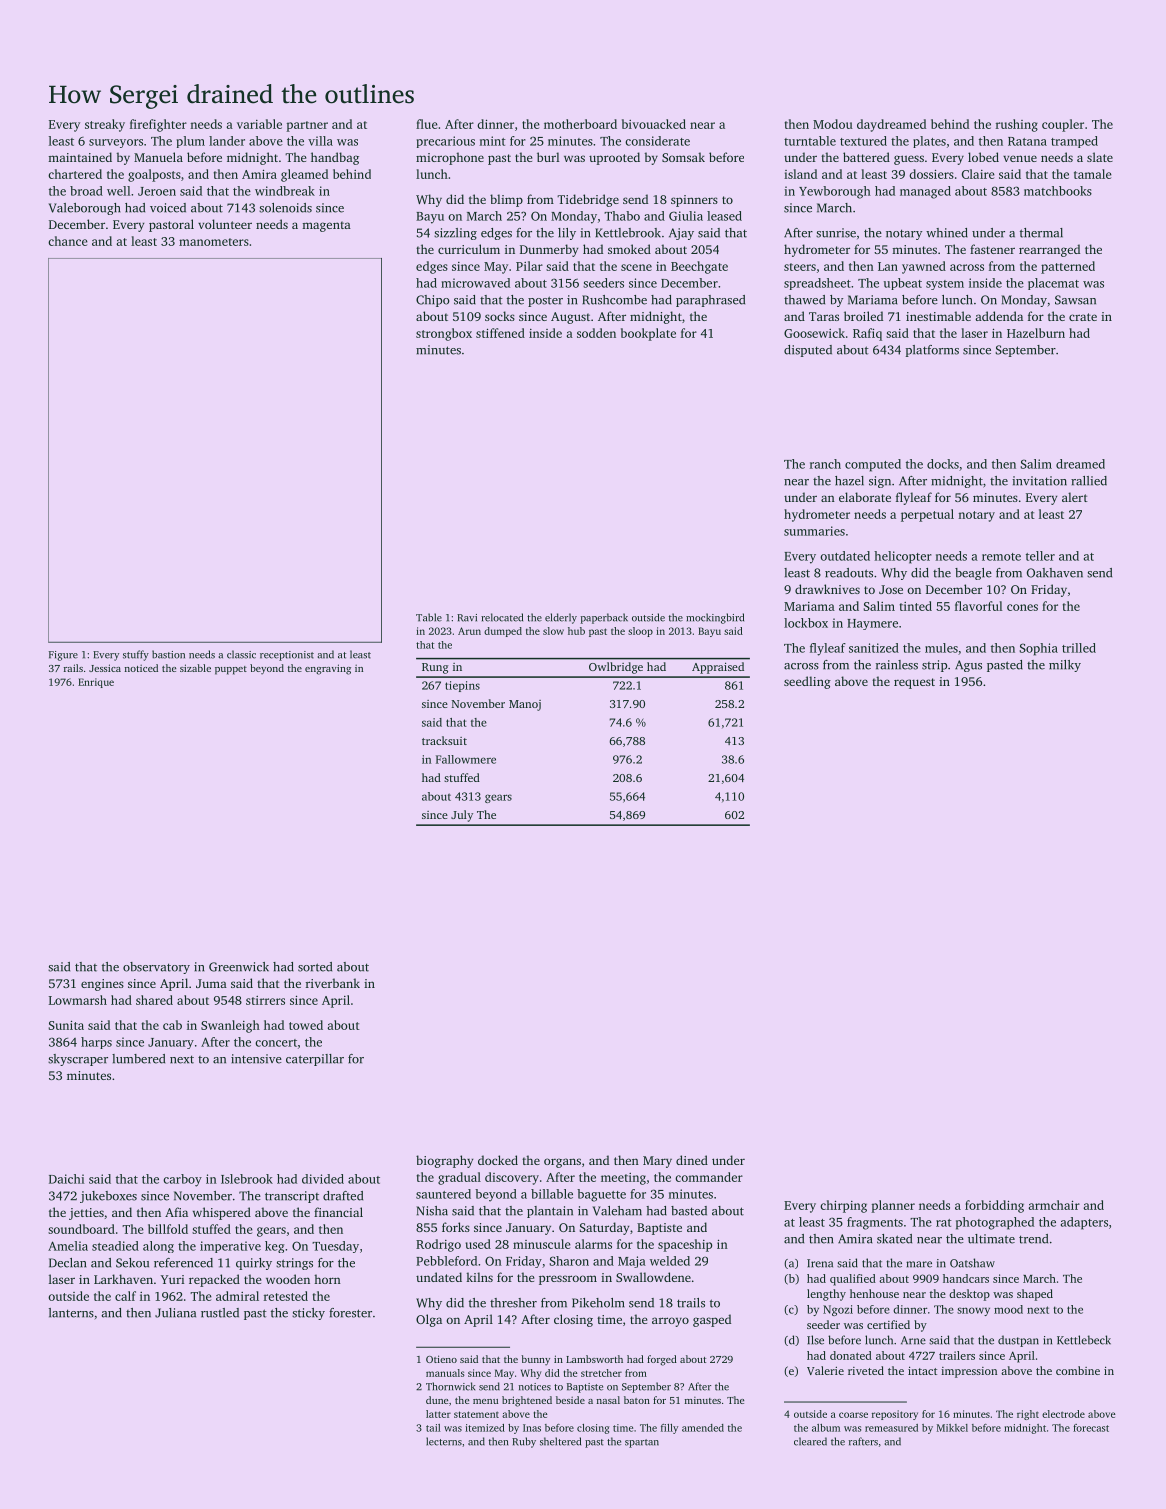 The image size is (1166, 1509). I want to click on riverbank, so click(333, 983).
